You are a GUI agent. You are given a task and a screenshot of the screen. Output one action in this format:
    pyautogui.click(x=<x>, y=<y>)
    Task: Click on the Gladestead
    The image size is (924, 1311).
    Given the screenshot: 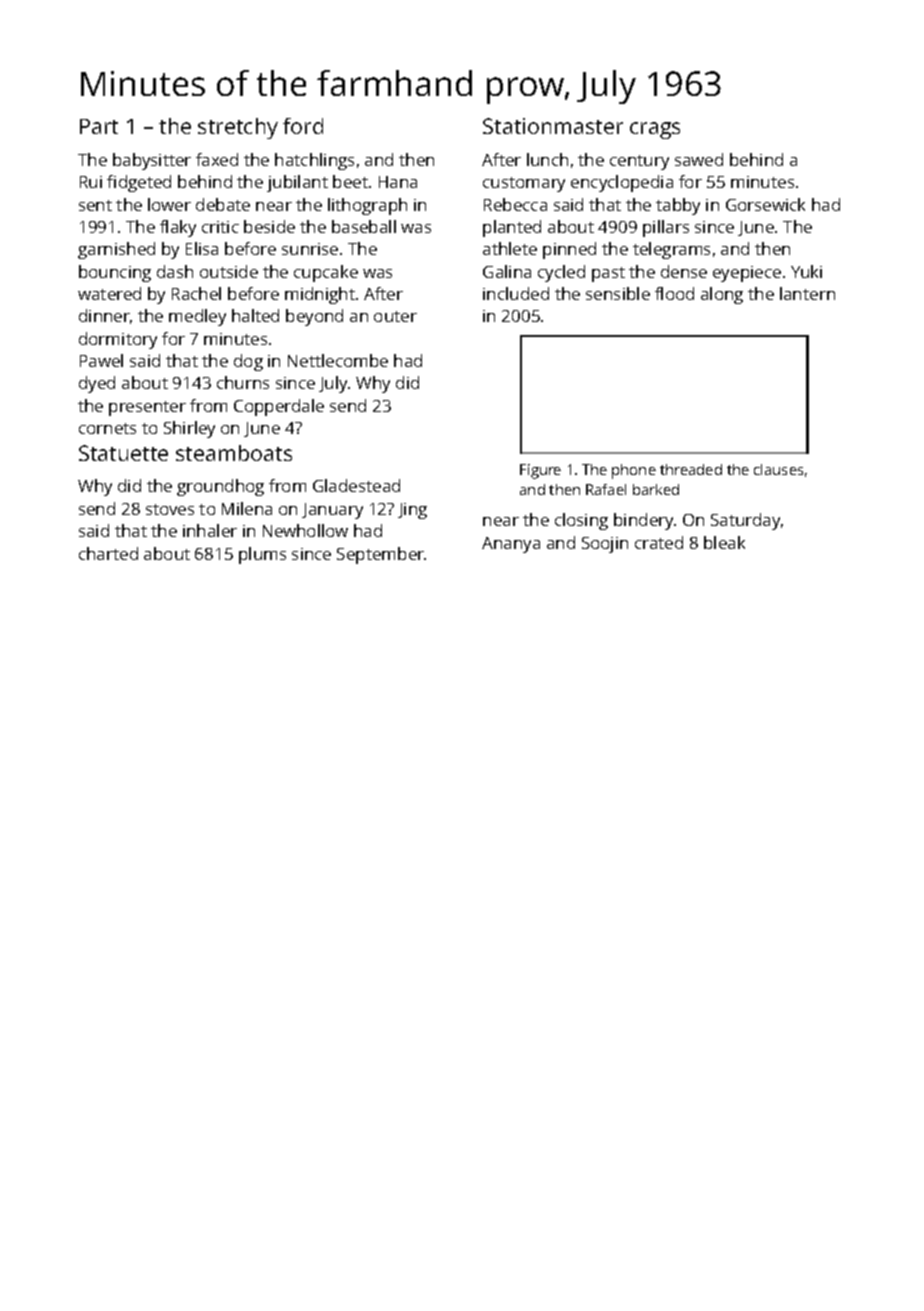 What is the action you would take?
    pyautogui.click(x=356, y=485)
